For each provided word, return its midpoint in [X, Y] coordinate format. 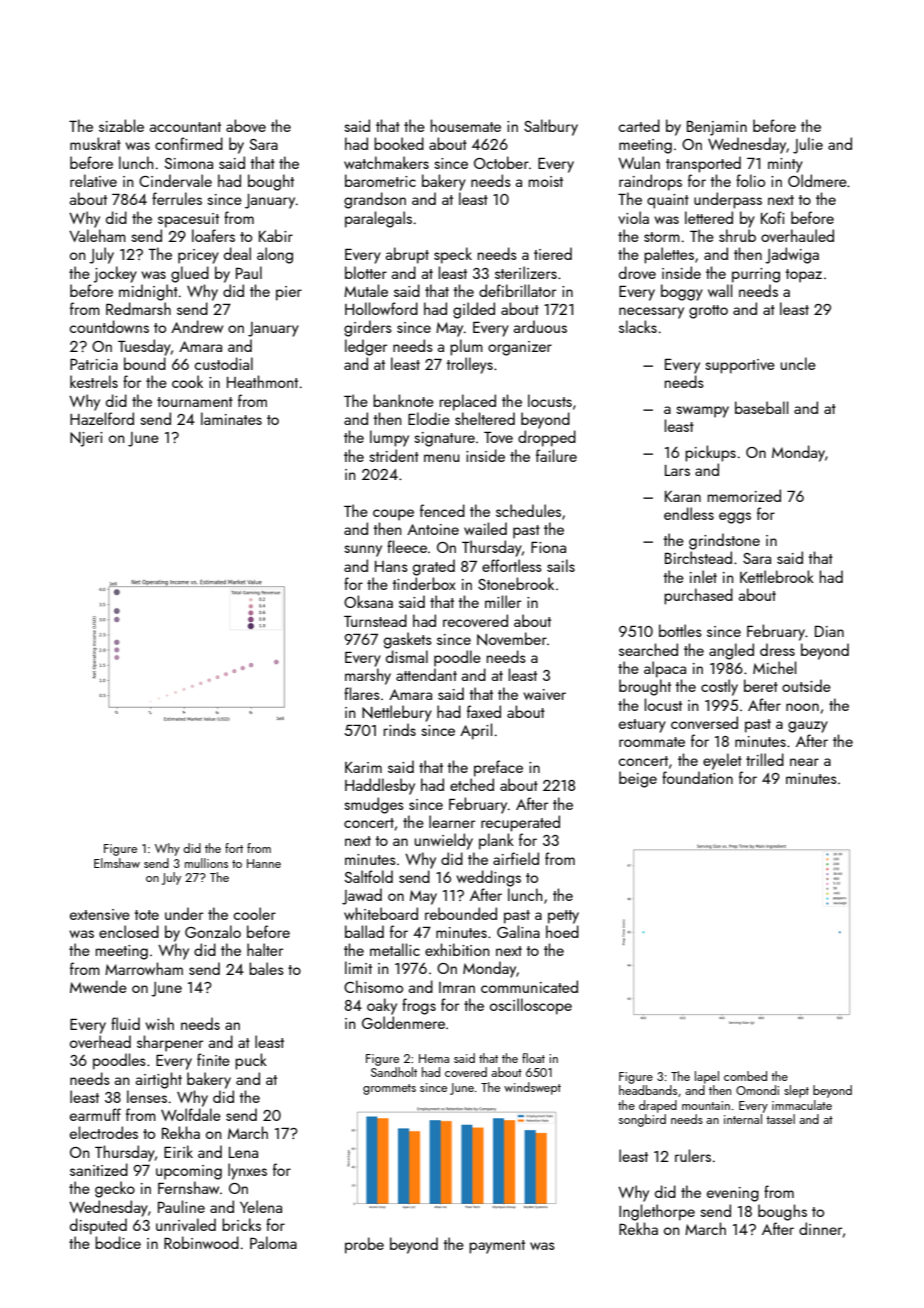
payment [497, 1247]
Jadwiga [792, 255]
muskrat [95, 143]
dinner [820, 1228]
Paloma [273, 1242]
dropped [547, 438]
